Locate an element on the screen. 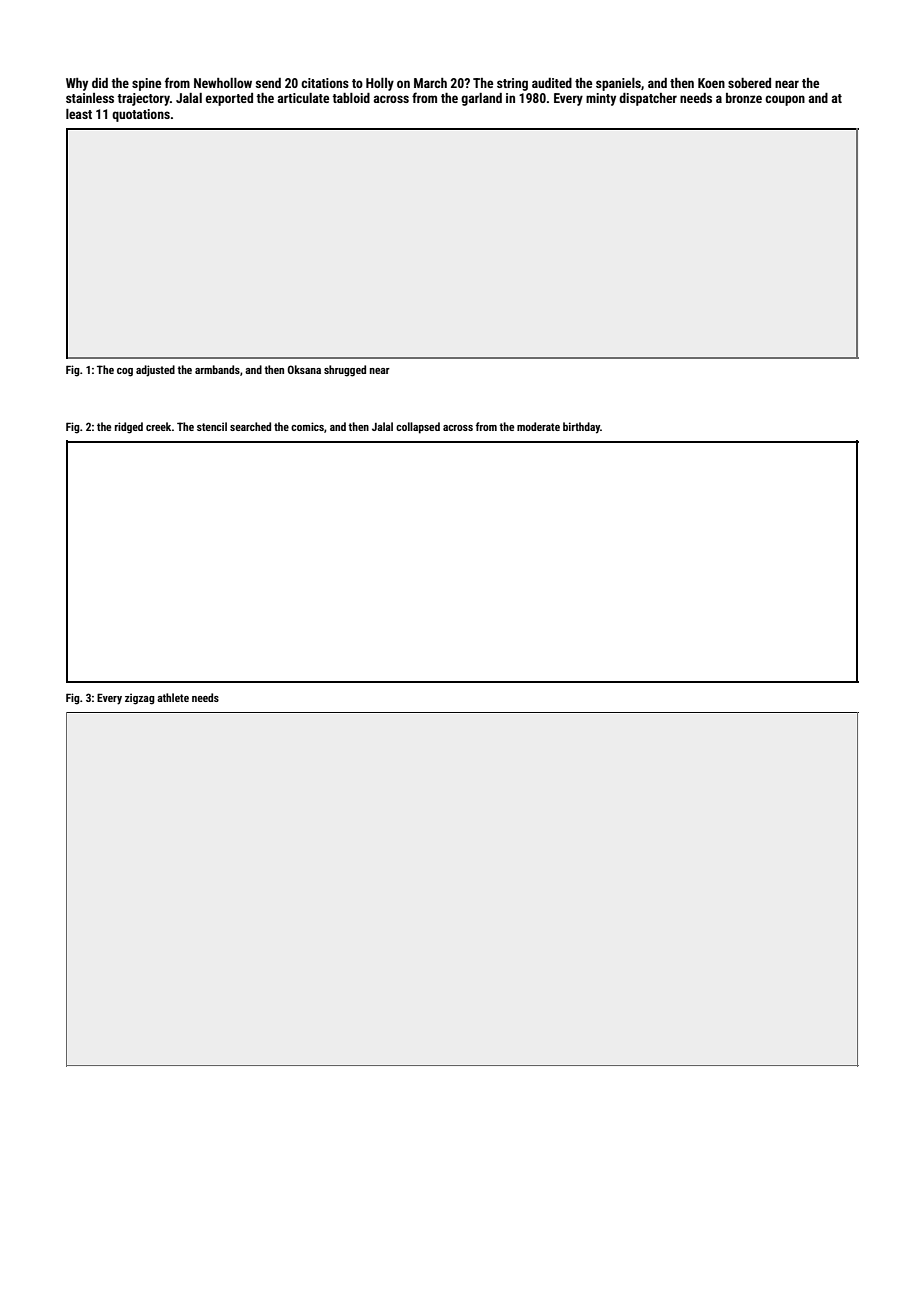 The image size is (924, 1308). moderate is located at coordinates (538, 426).
